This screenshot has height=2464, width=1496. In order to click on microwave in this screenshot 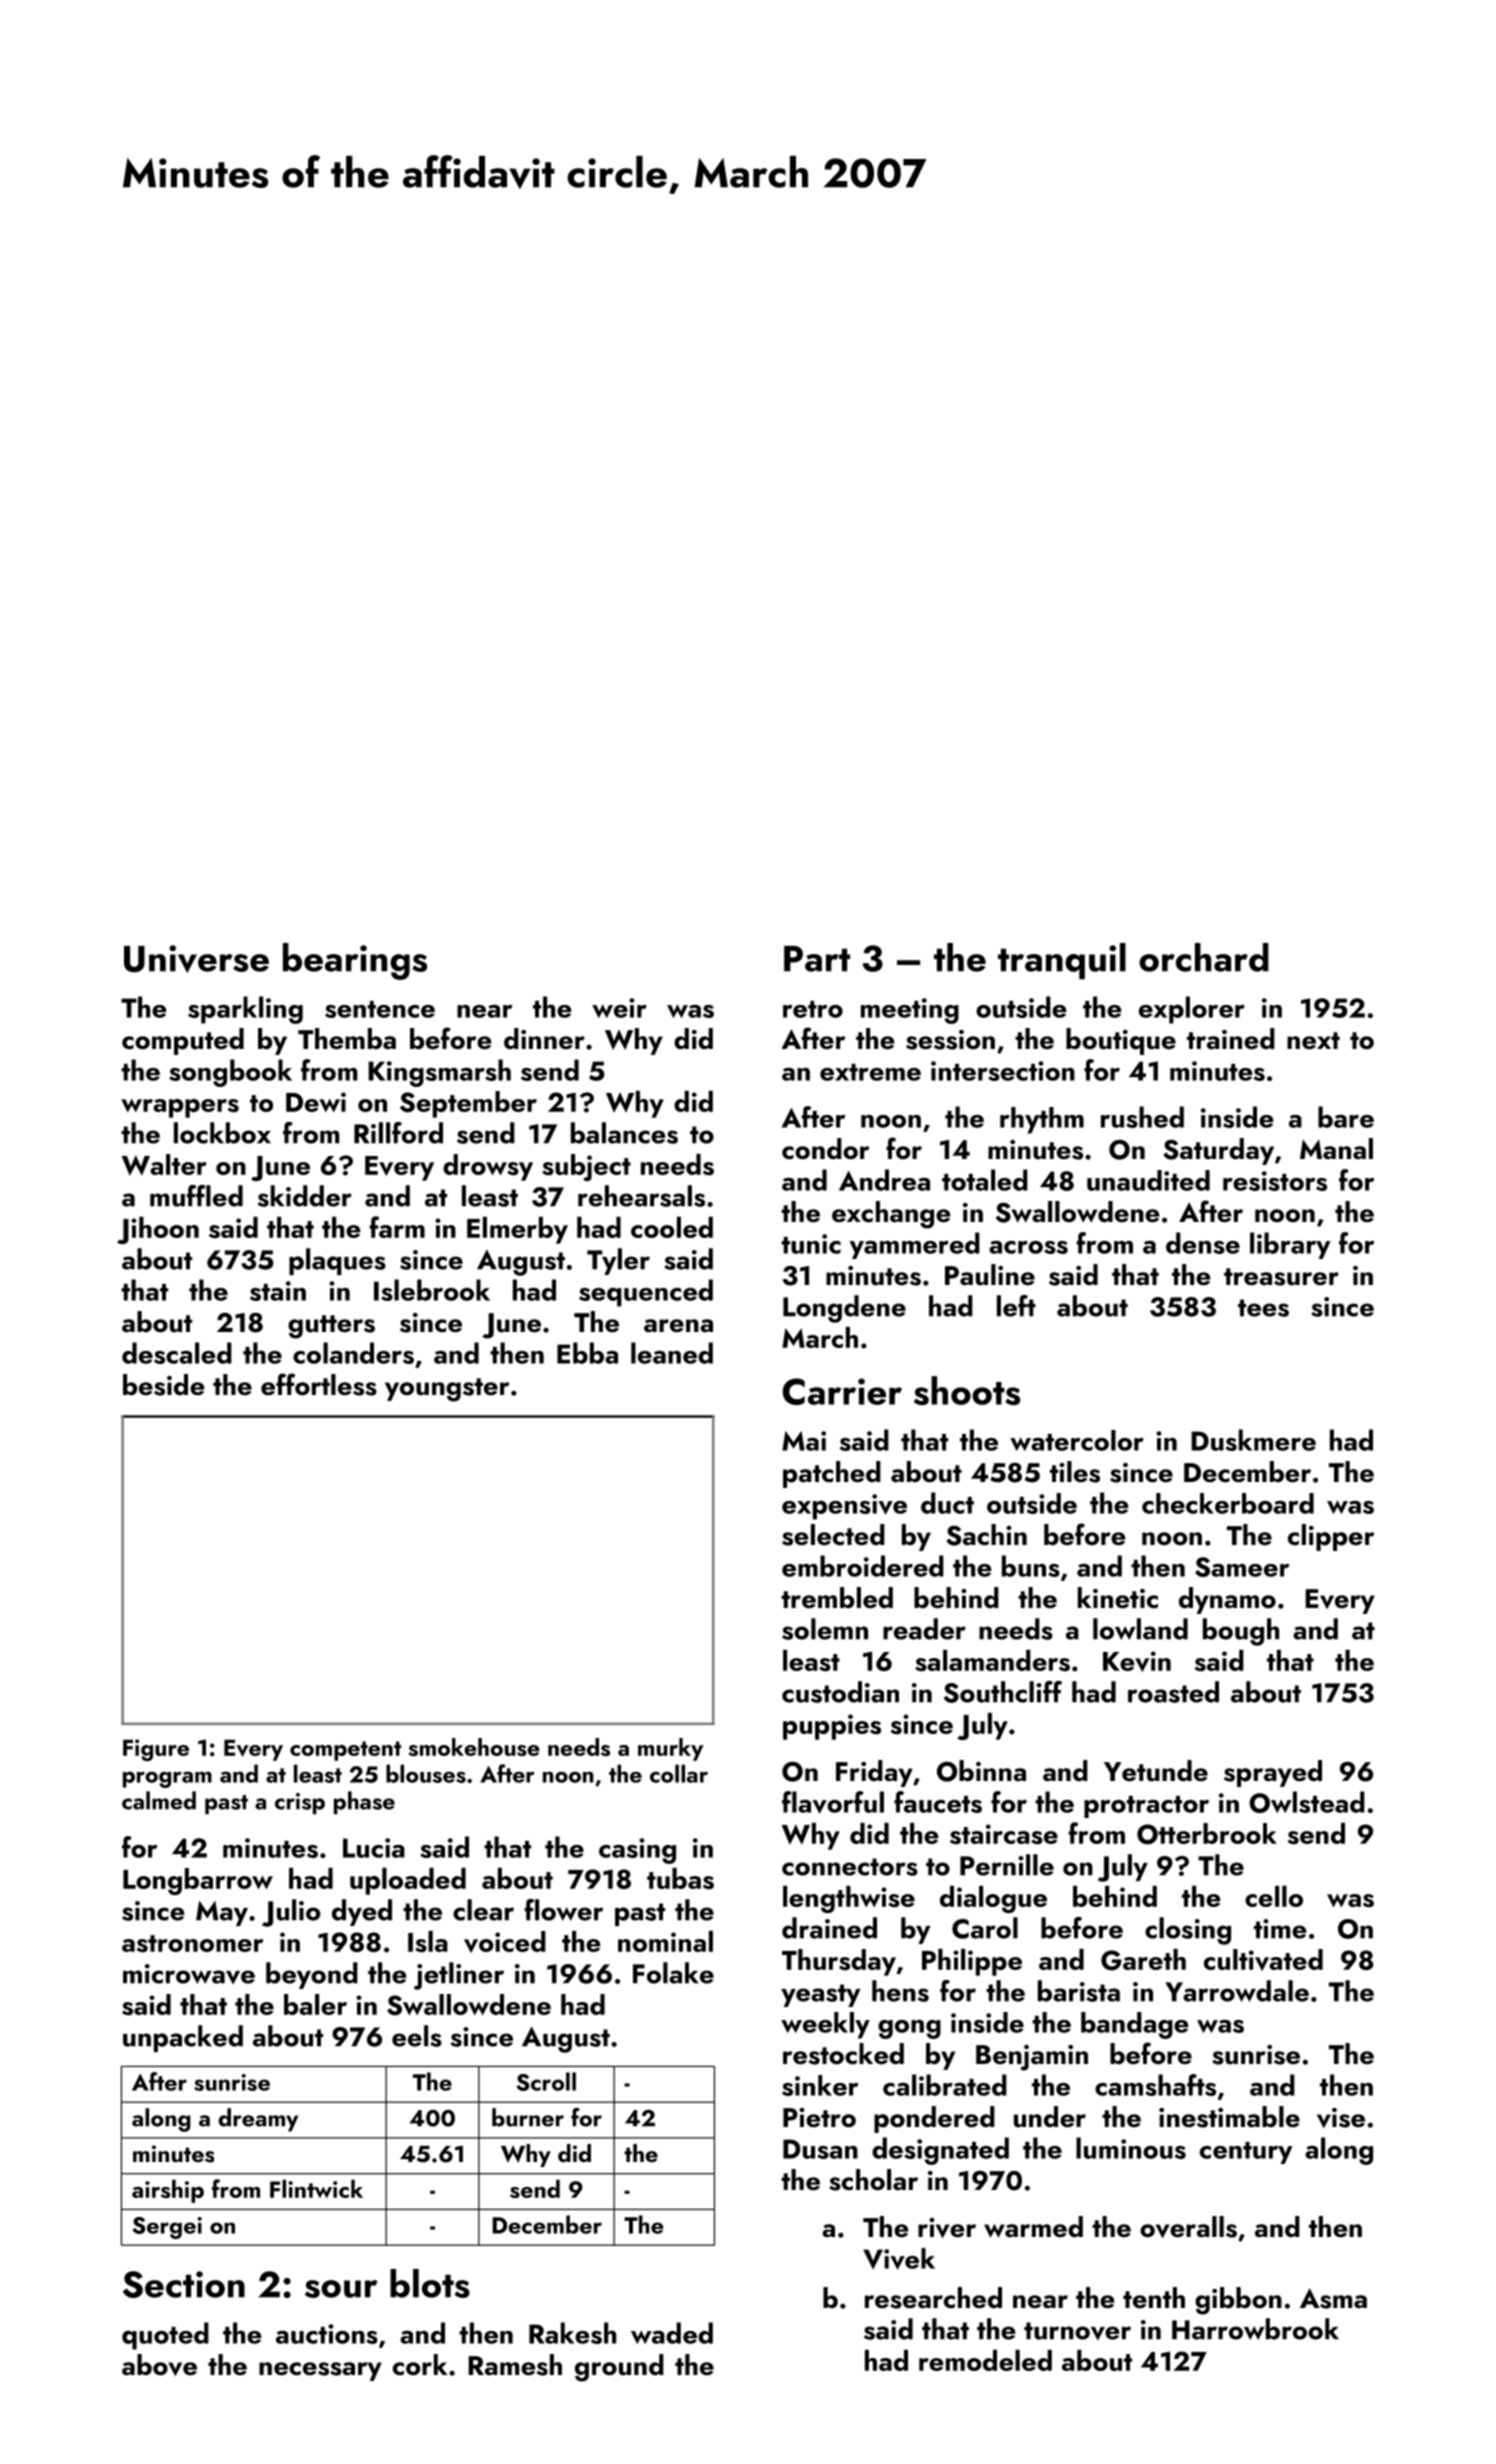, I will do `click(189, 1974)`.
